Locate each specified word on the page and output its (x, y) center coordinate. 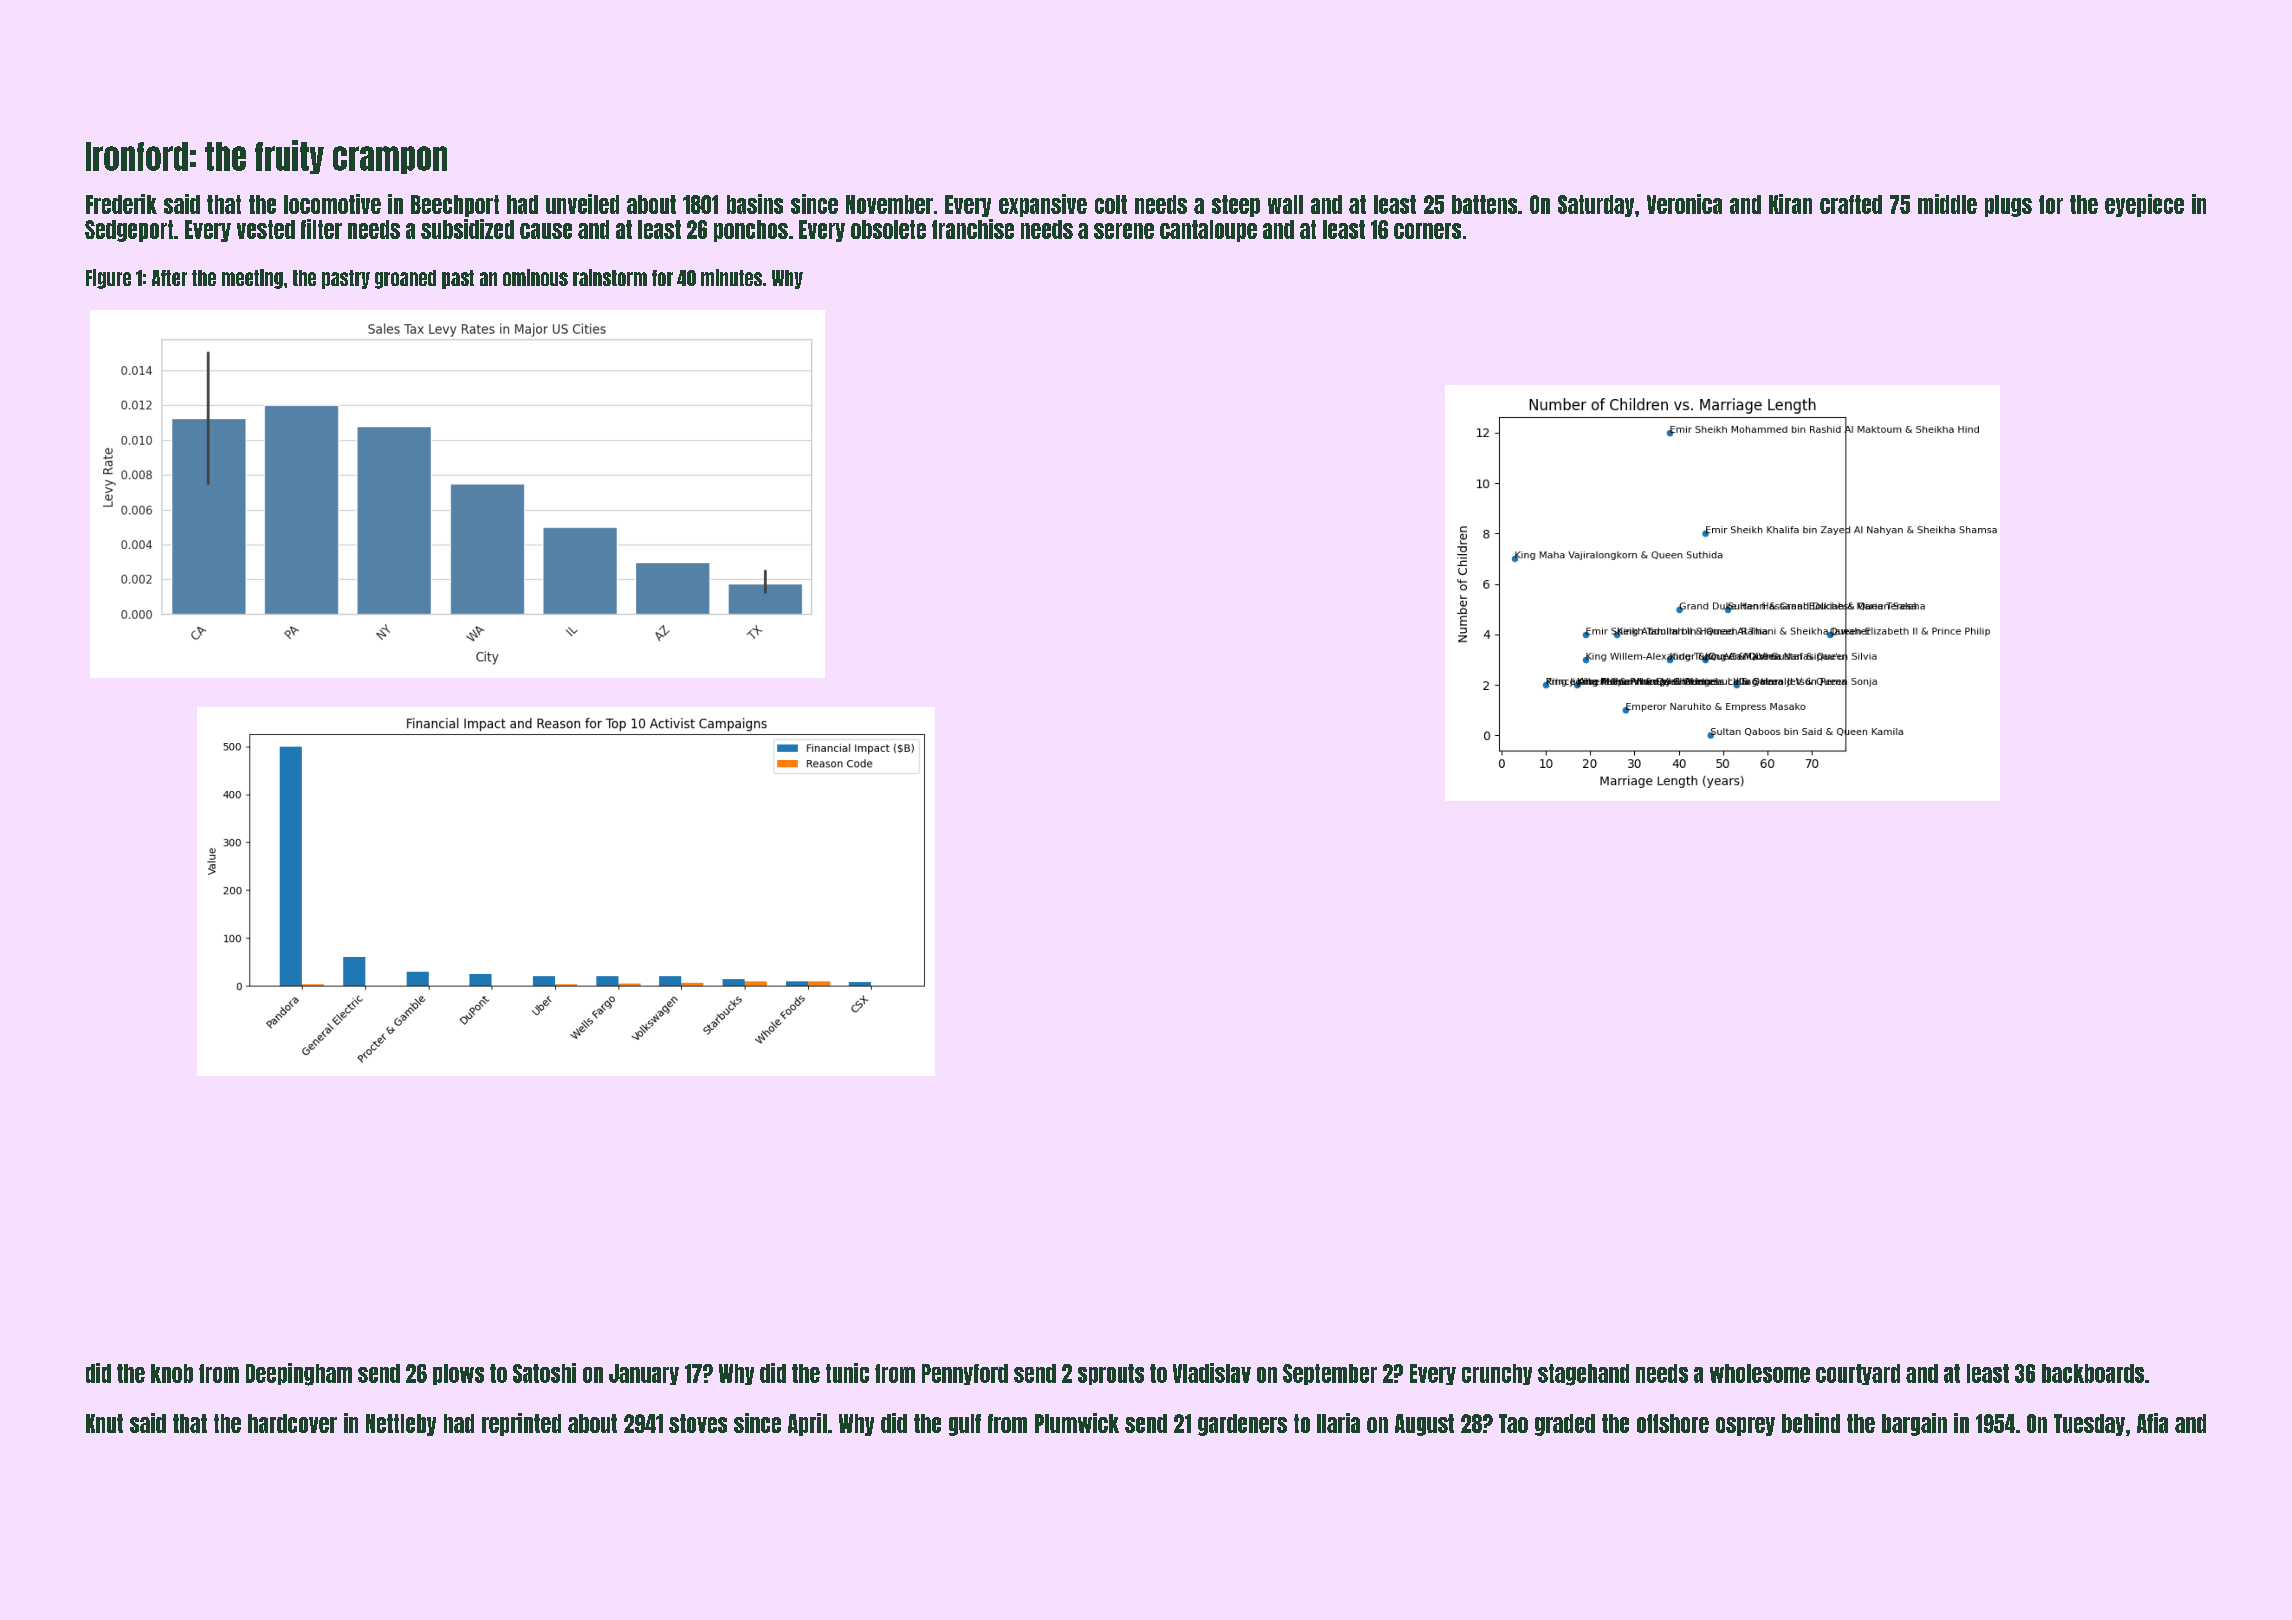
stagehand (1583, 1375)
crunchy (1497, 1374)
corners (1427, 231)
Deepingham (299, 1374)
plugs (2008, 206)
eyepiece (2144, 205)
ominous (535, 277)
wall (1285, 204)
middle (1947, 204)
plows (458, 1374)
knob (172, 1373)
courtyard (1858, 1374)
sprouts (1111, 1374)
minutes (731, 277)
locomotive (332, 204)
